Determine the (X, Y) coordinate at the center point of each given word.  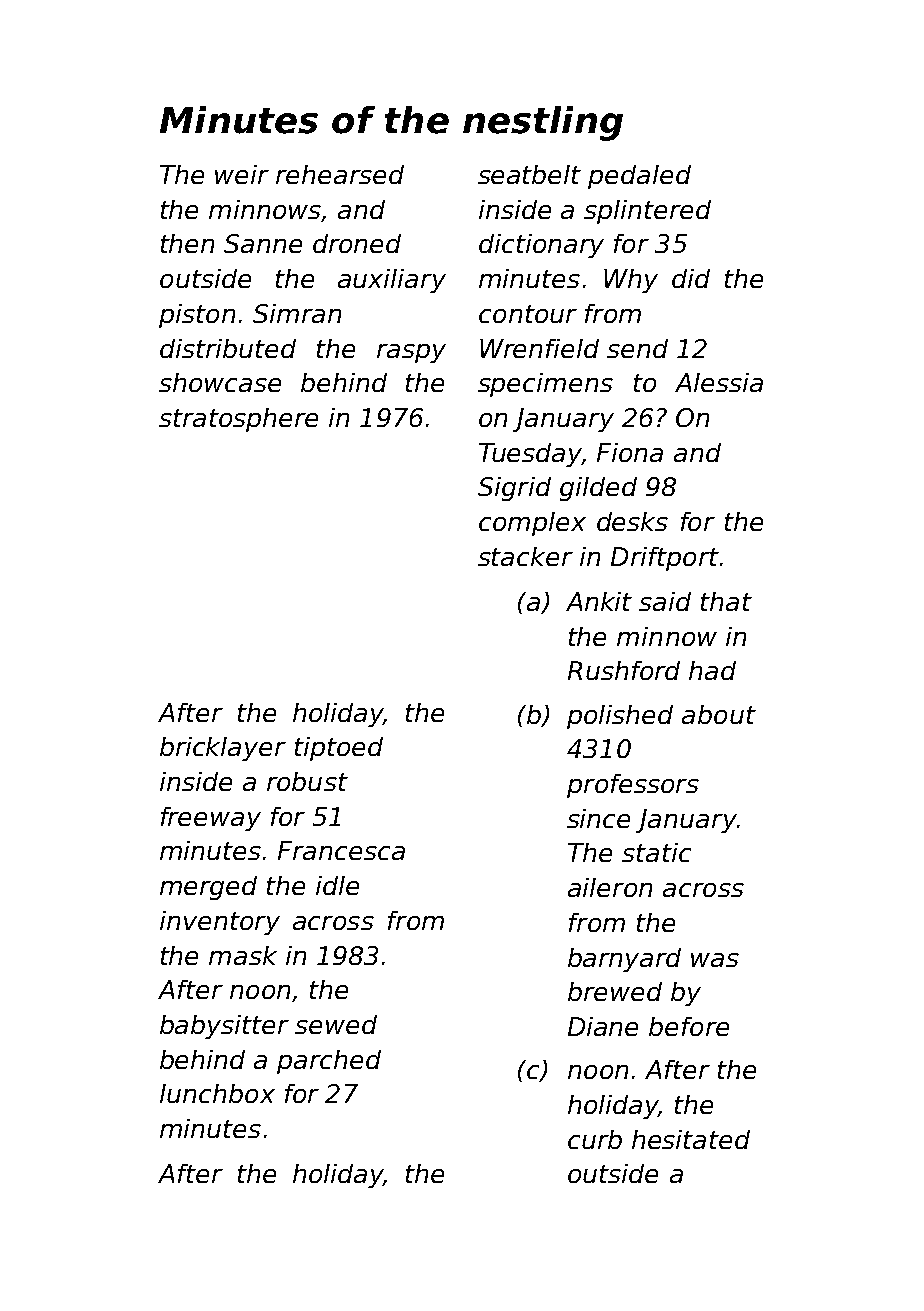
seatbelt (529, 174)
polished (620, 717)
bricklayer (223, 749)
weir (242, 174)
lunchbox (217, 1093)
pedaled (639, 177)
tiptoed (339, 749)
